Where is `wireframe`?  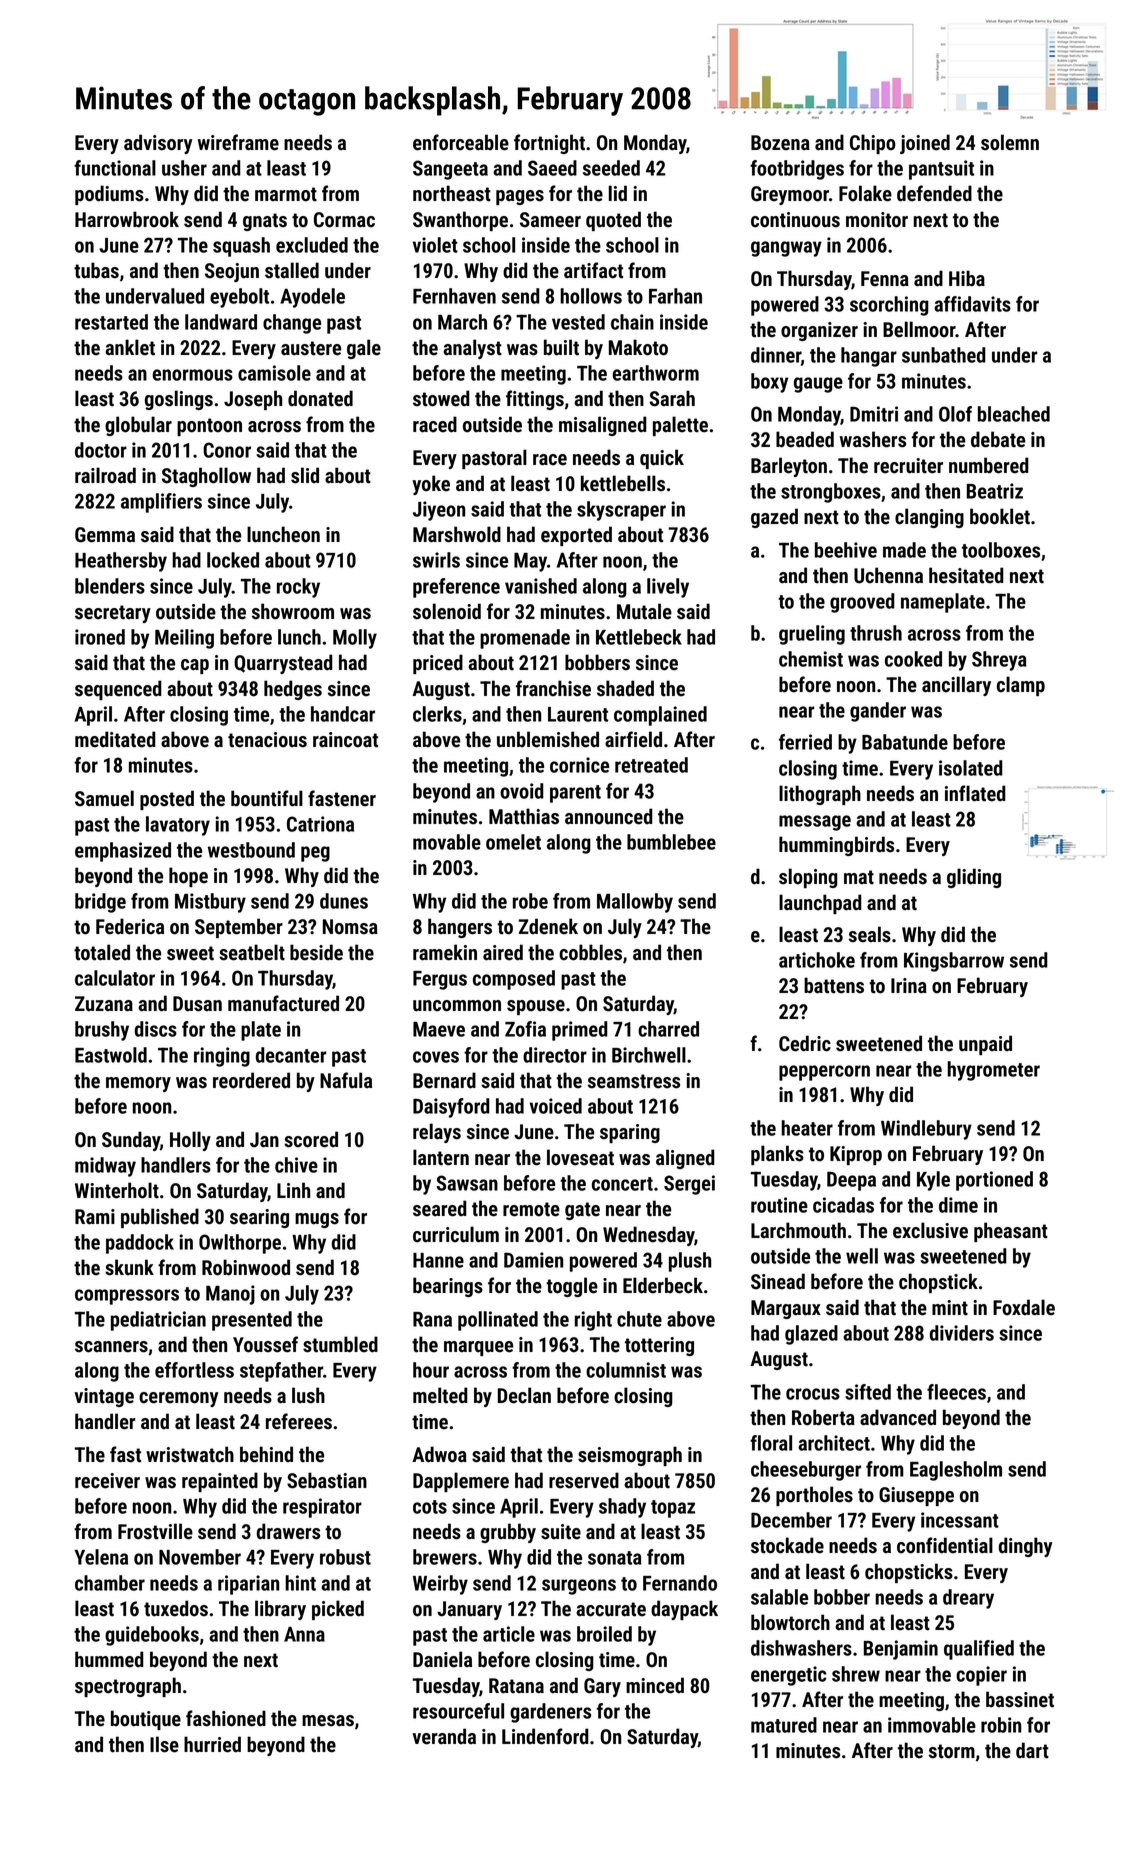
wireframe is located at coordinates (238, 142).
